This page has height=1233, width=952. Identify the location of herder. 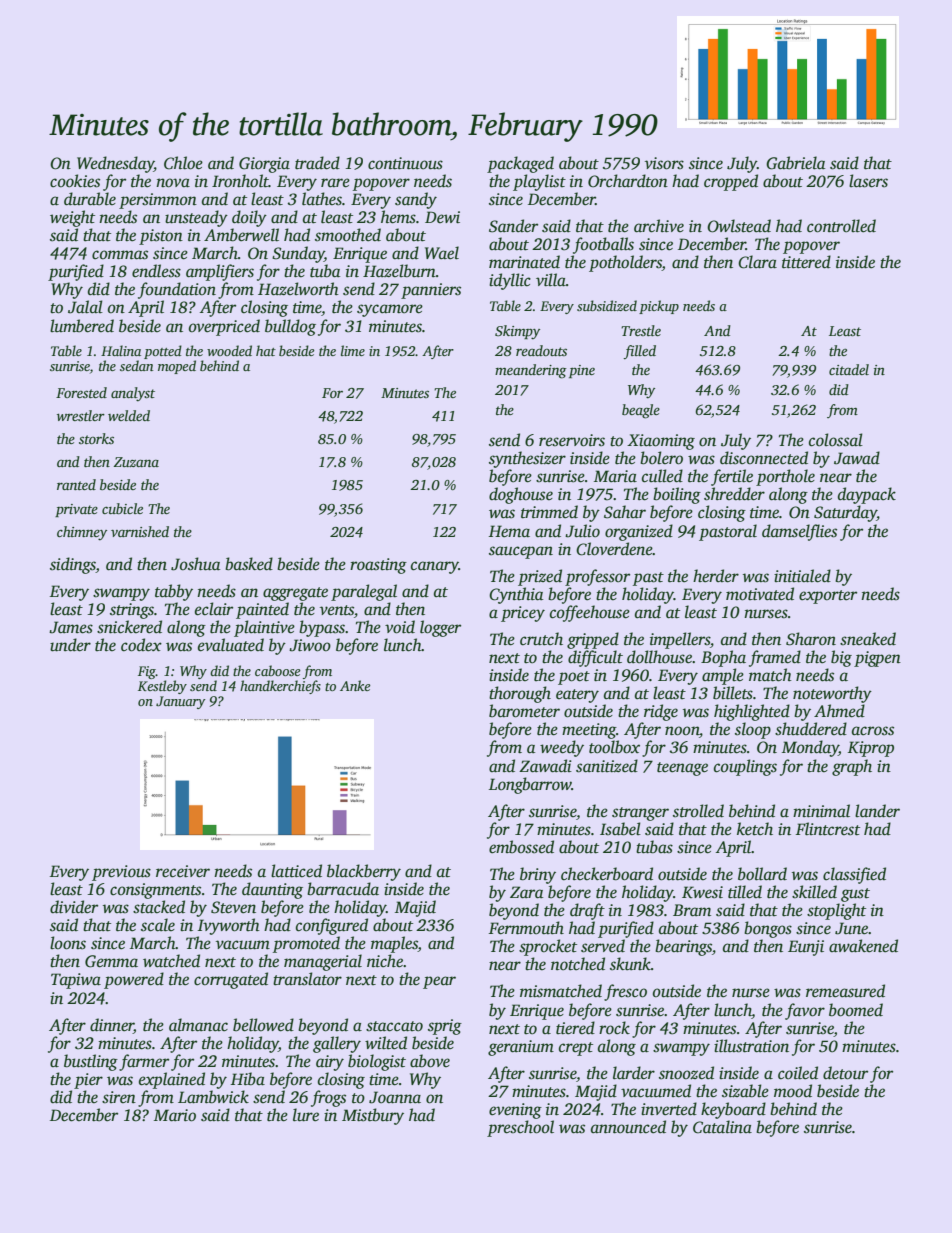
(716, 576).
